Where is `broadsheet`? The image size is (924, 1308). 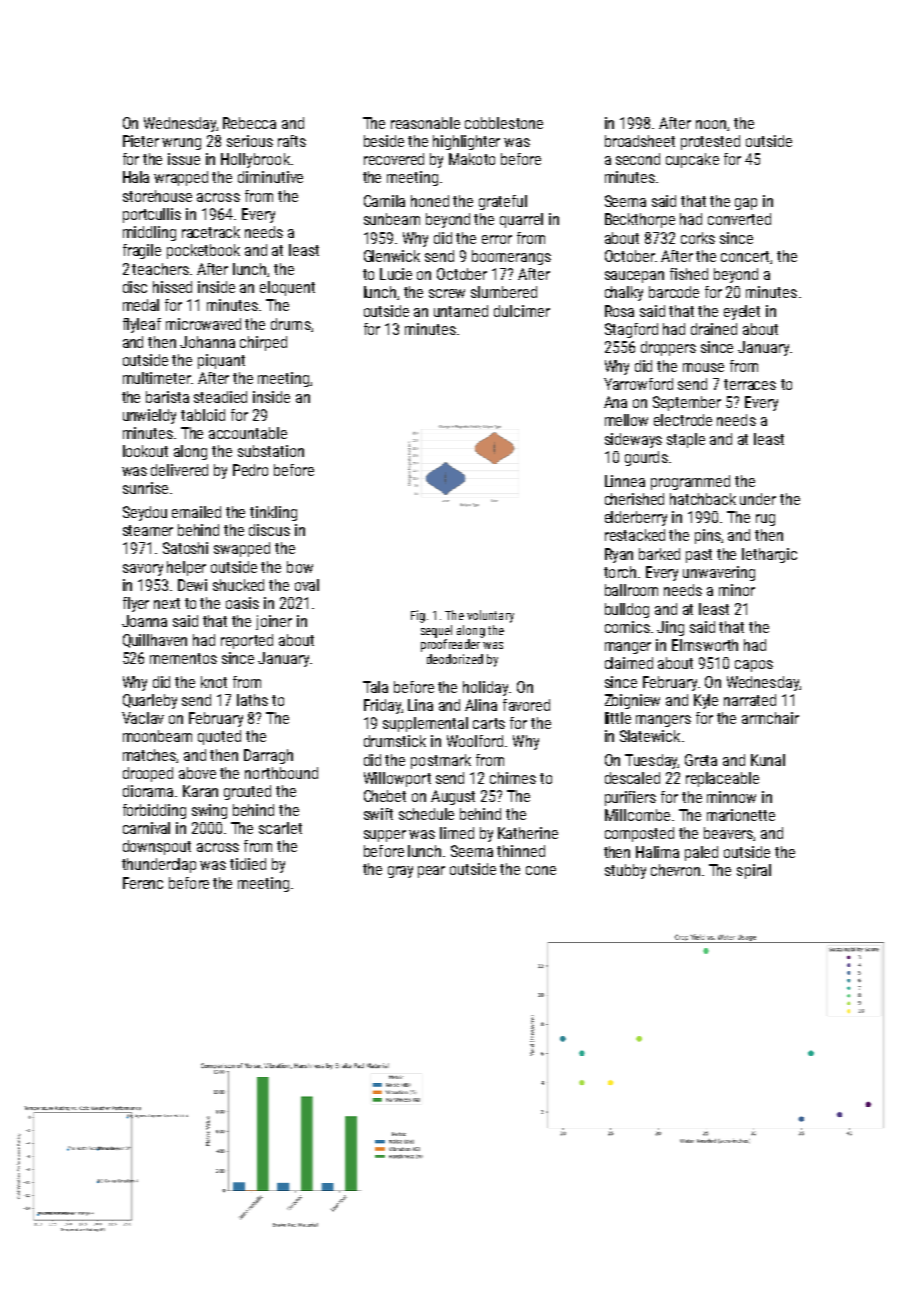
broadsheet is located at coordinates (640, 141).
